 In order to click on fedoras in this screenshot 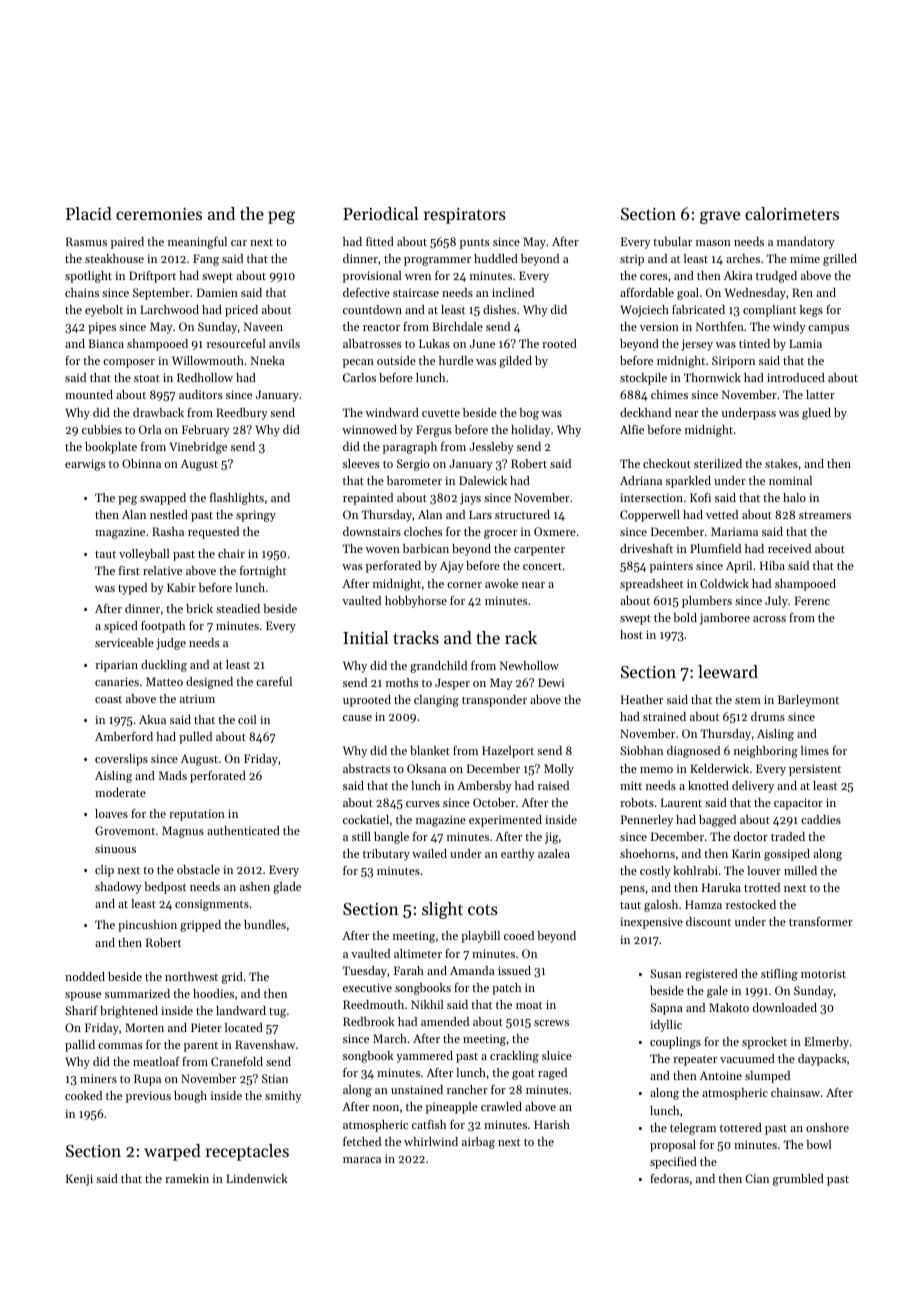, I will do `click(669, 1178)`.
